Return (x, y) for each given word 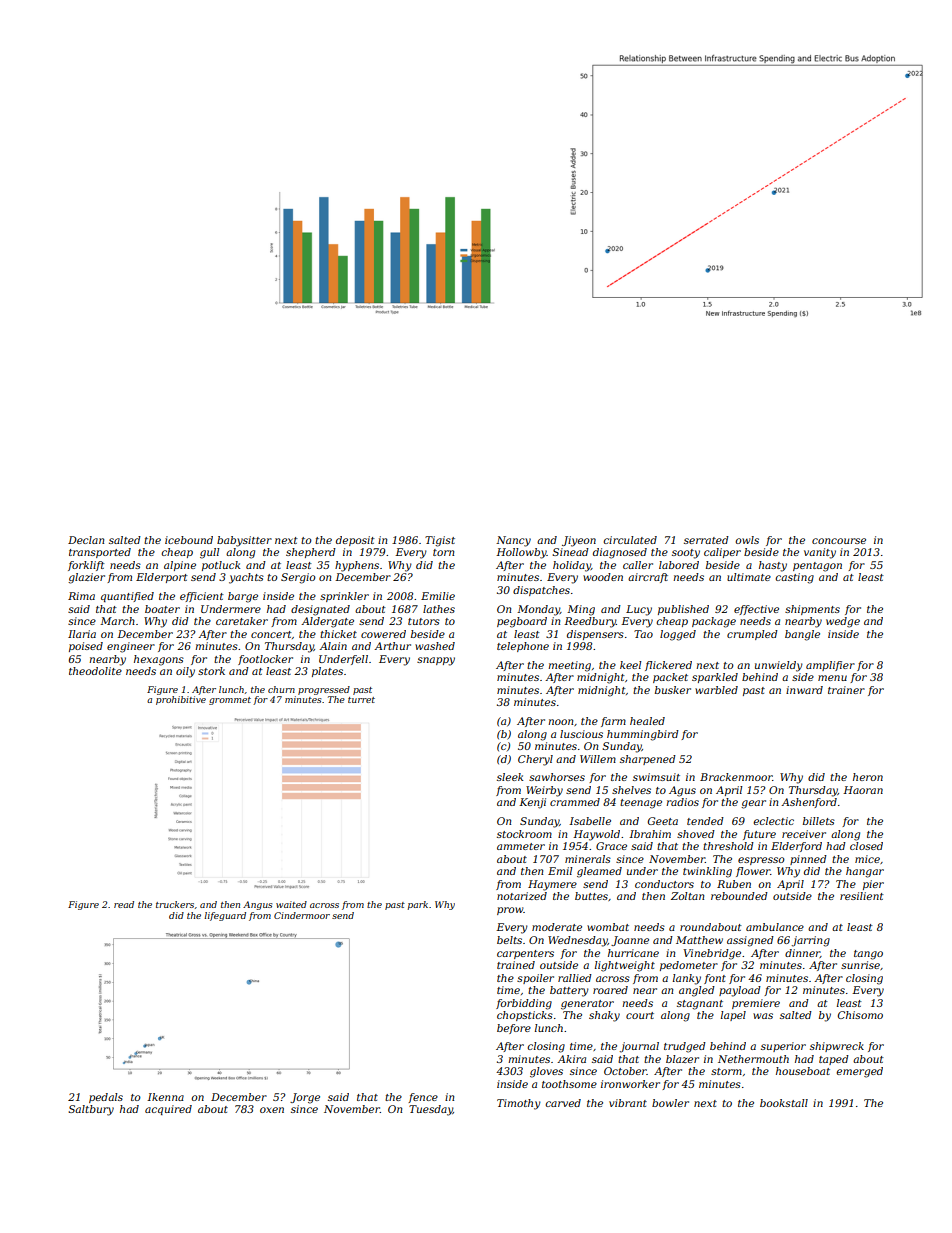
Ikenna (165, 1097)
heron (868, 777)
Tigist (440, 541)
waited (291, 904)
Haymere (552, 885)
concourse (839, 541)
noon (560, 722)
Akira (571, 1059)
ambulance (775, 927)
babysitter (244, 541)
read (124, 904)
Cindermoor (302, 915)
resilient (862, 896)
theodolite (95, 671)
